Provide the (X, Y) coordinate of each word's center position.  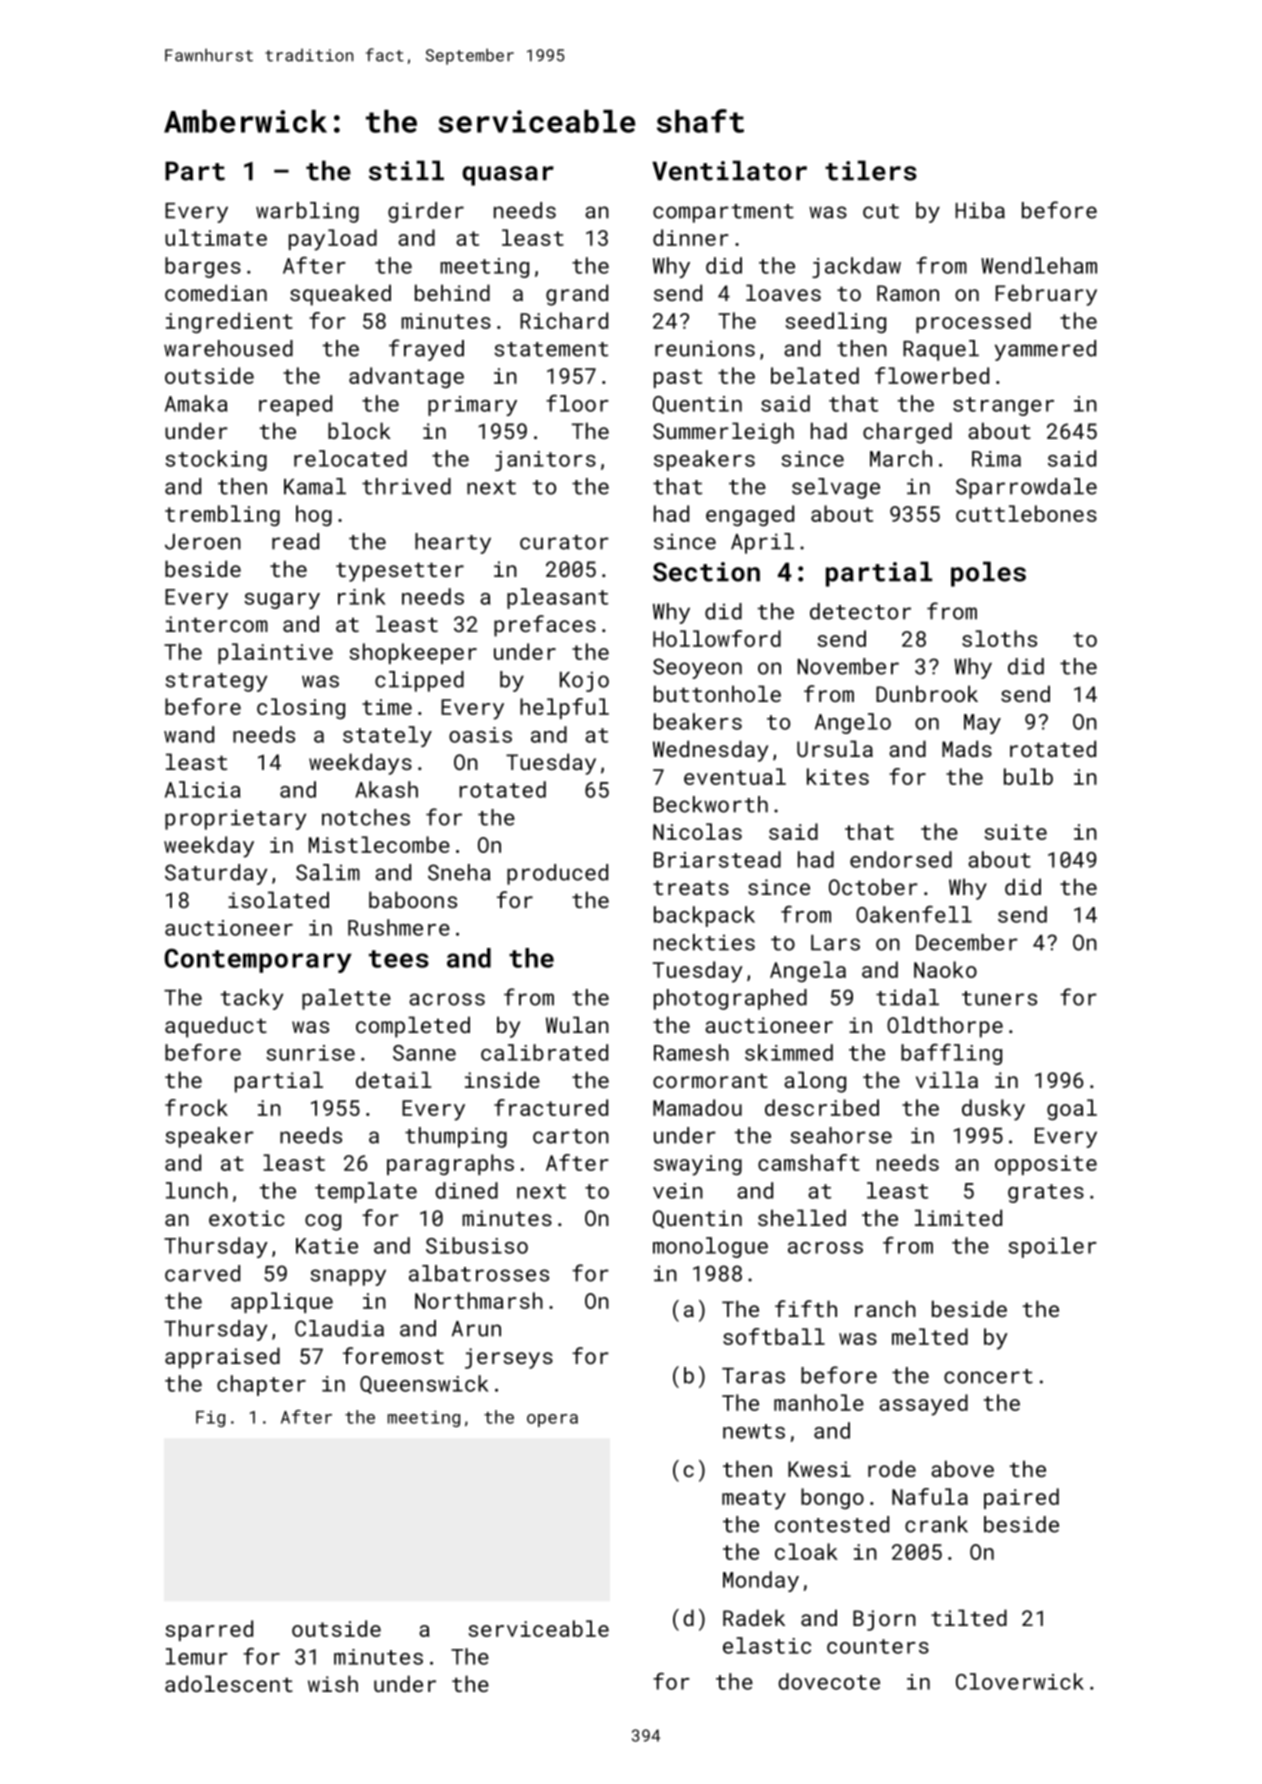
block (359, 430)
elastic (767, 1645)
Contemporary (258, 960)
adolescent (229, 1683)
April (762, 543)
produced (557, 874)
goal (1072, 1109)
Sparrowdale (1026, 488)
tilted (969, 1617)
